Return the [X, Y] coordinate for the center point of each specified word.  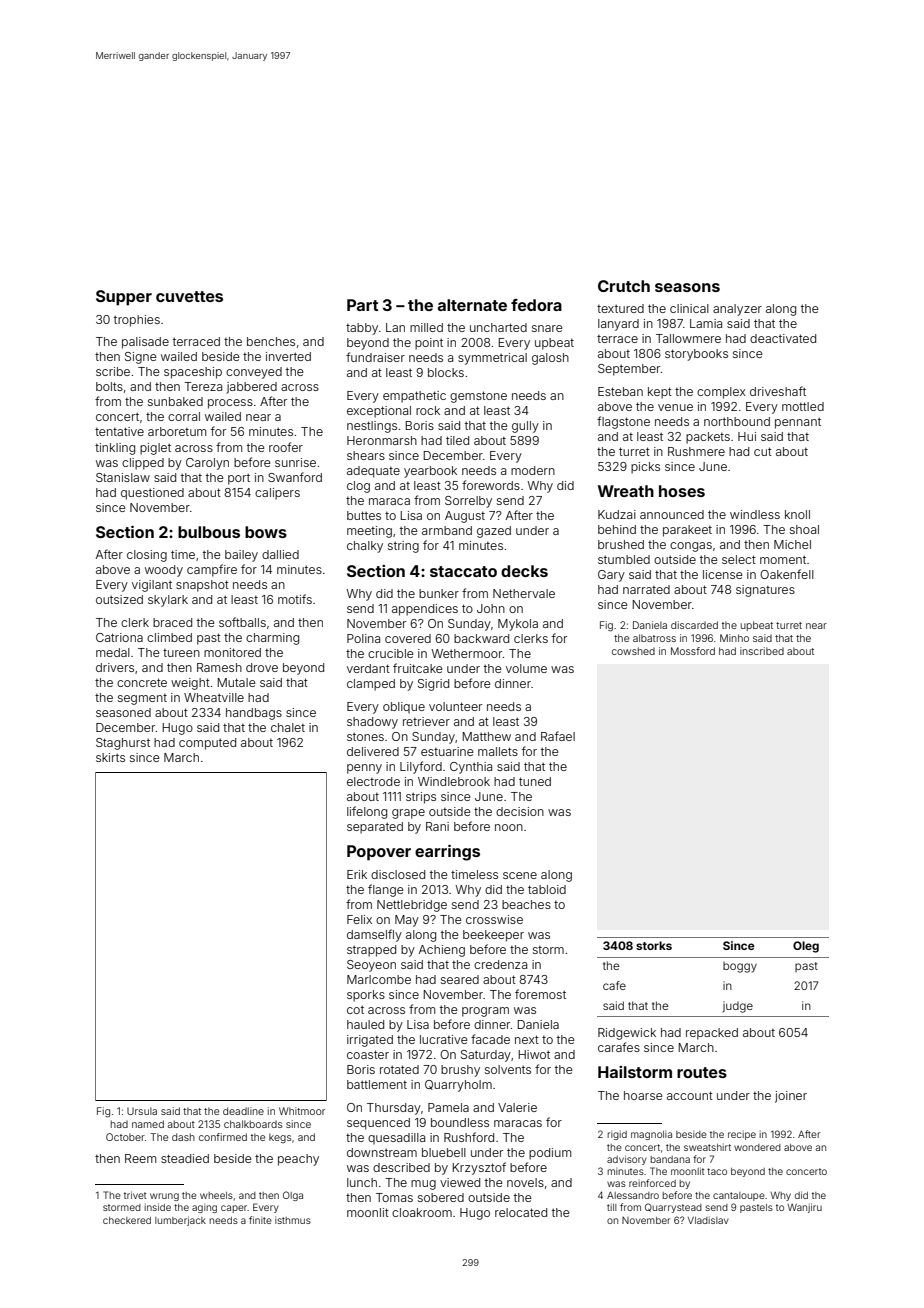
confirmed [223, 1137]
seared [460, 979]
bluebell [444, 1152]
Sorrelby [468, 502]
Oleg [806, 947]
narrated [646, 589]
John [491, 608]
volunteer [455, 706]
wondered [757, 1147]
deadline [243, 1111]
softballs [242, 622]
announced [672, 514]
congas [691, 547]
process [230, 404]
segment [142, 699]
